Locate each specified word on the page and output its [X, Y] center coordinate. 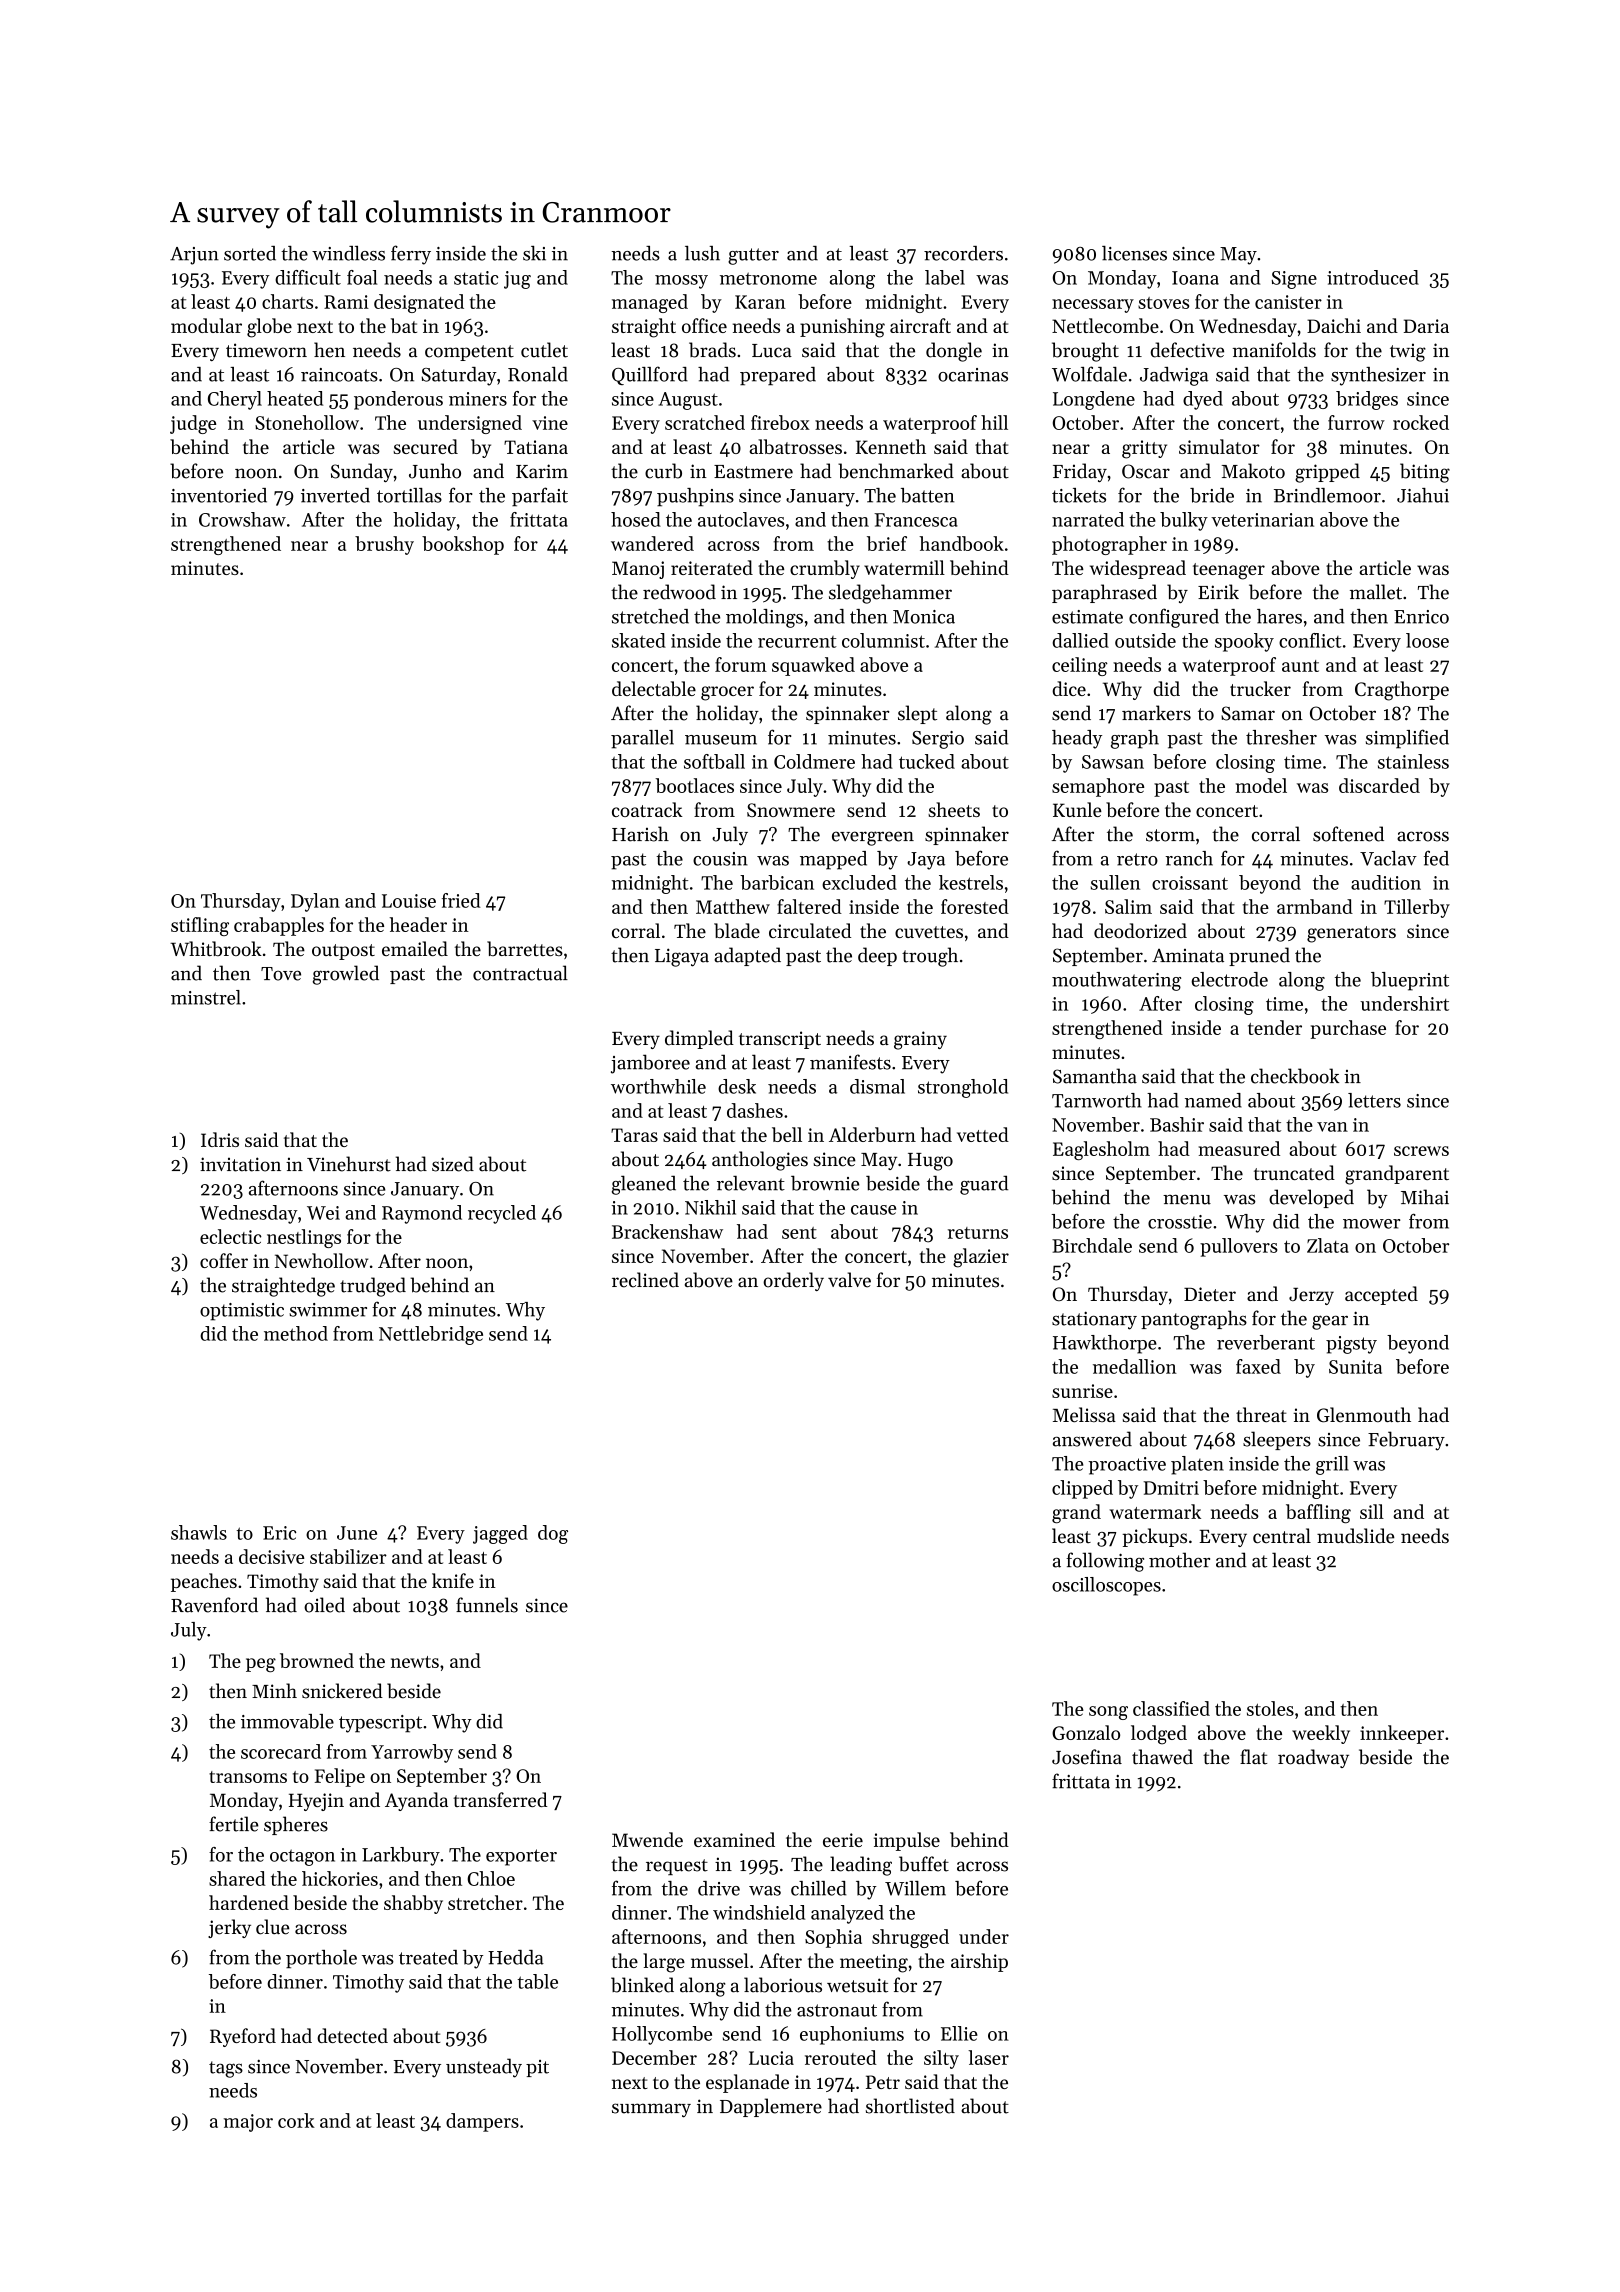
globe [269, 328]
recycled [502, 1214]
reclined [645, 1280]
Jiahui [1423, 495]
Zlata [1328, 1245]
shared [237, 1878]
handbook [961, 543]
